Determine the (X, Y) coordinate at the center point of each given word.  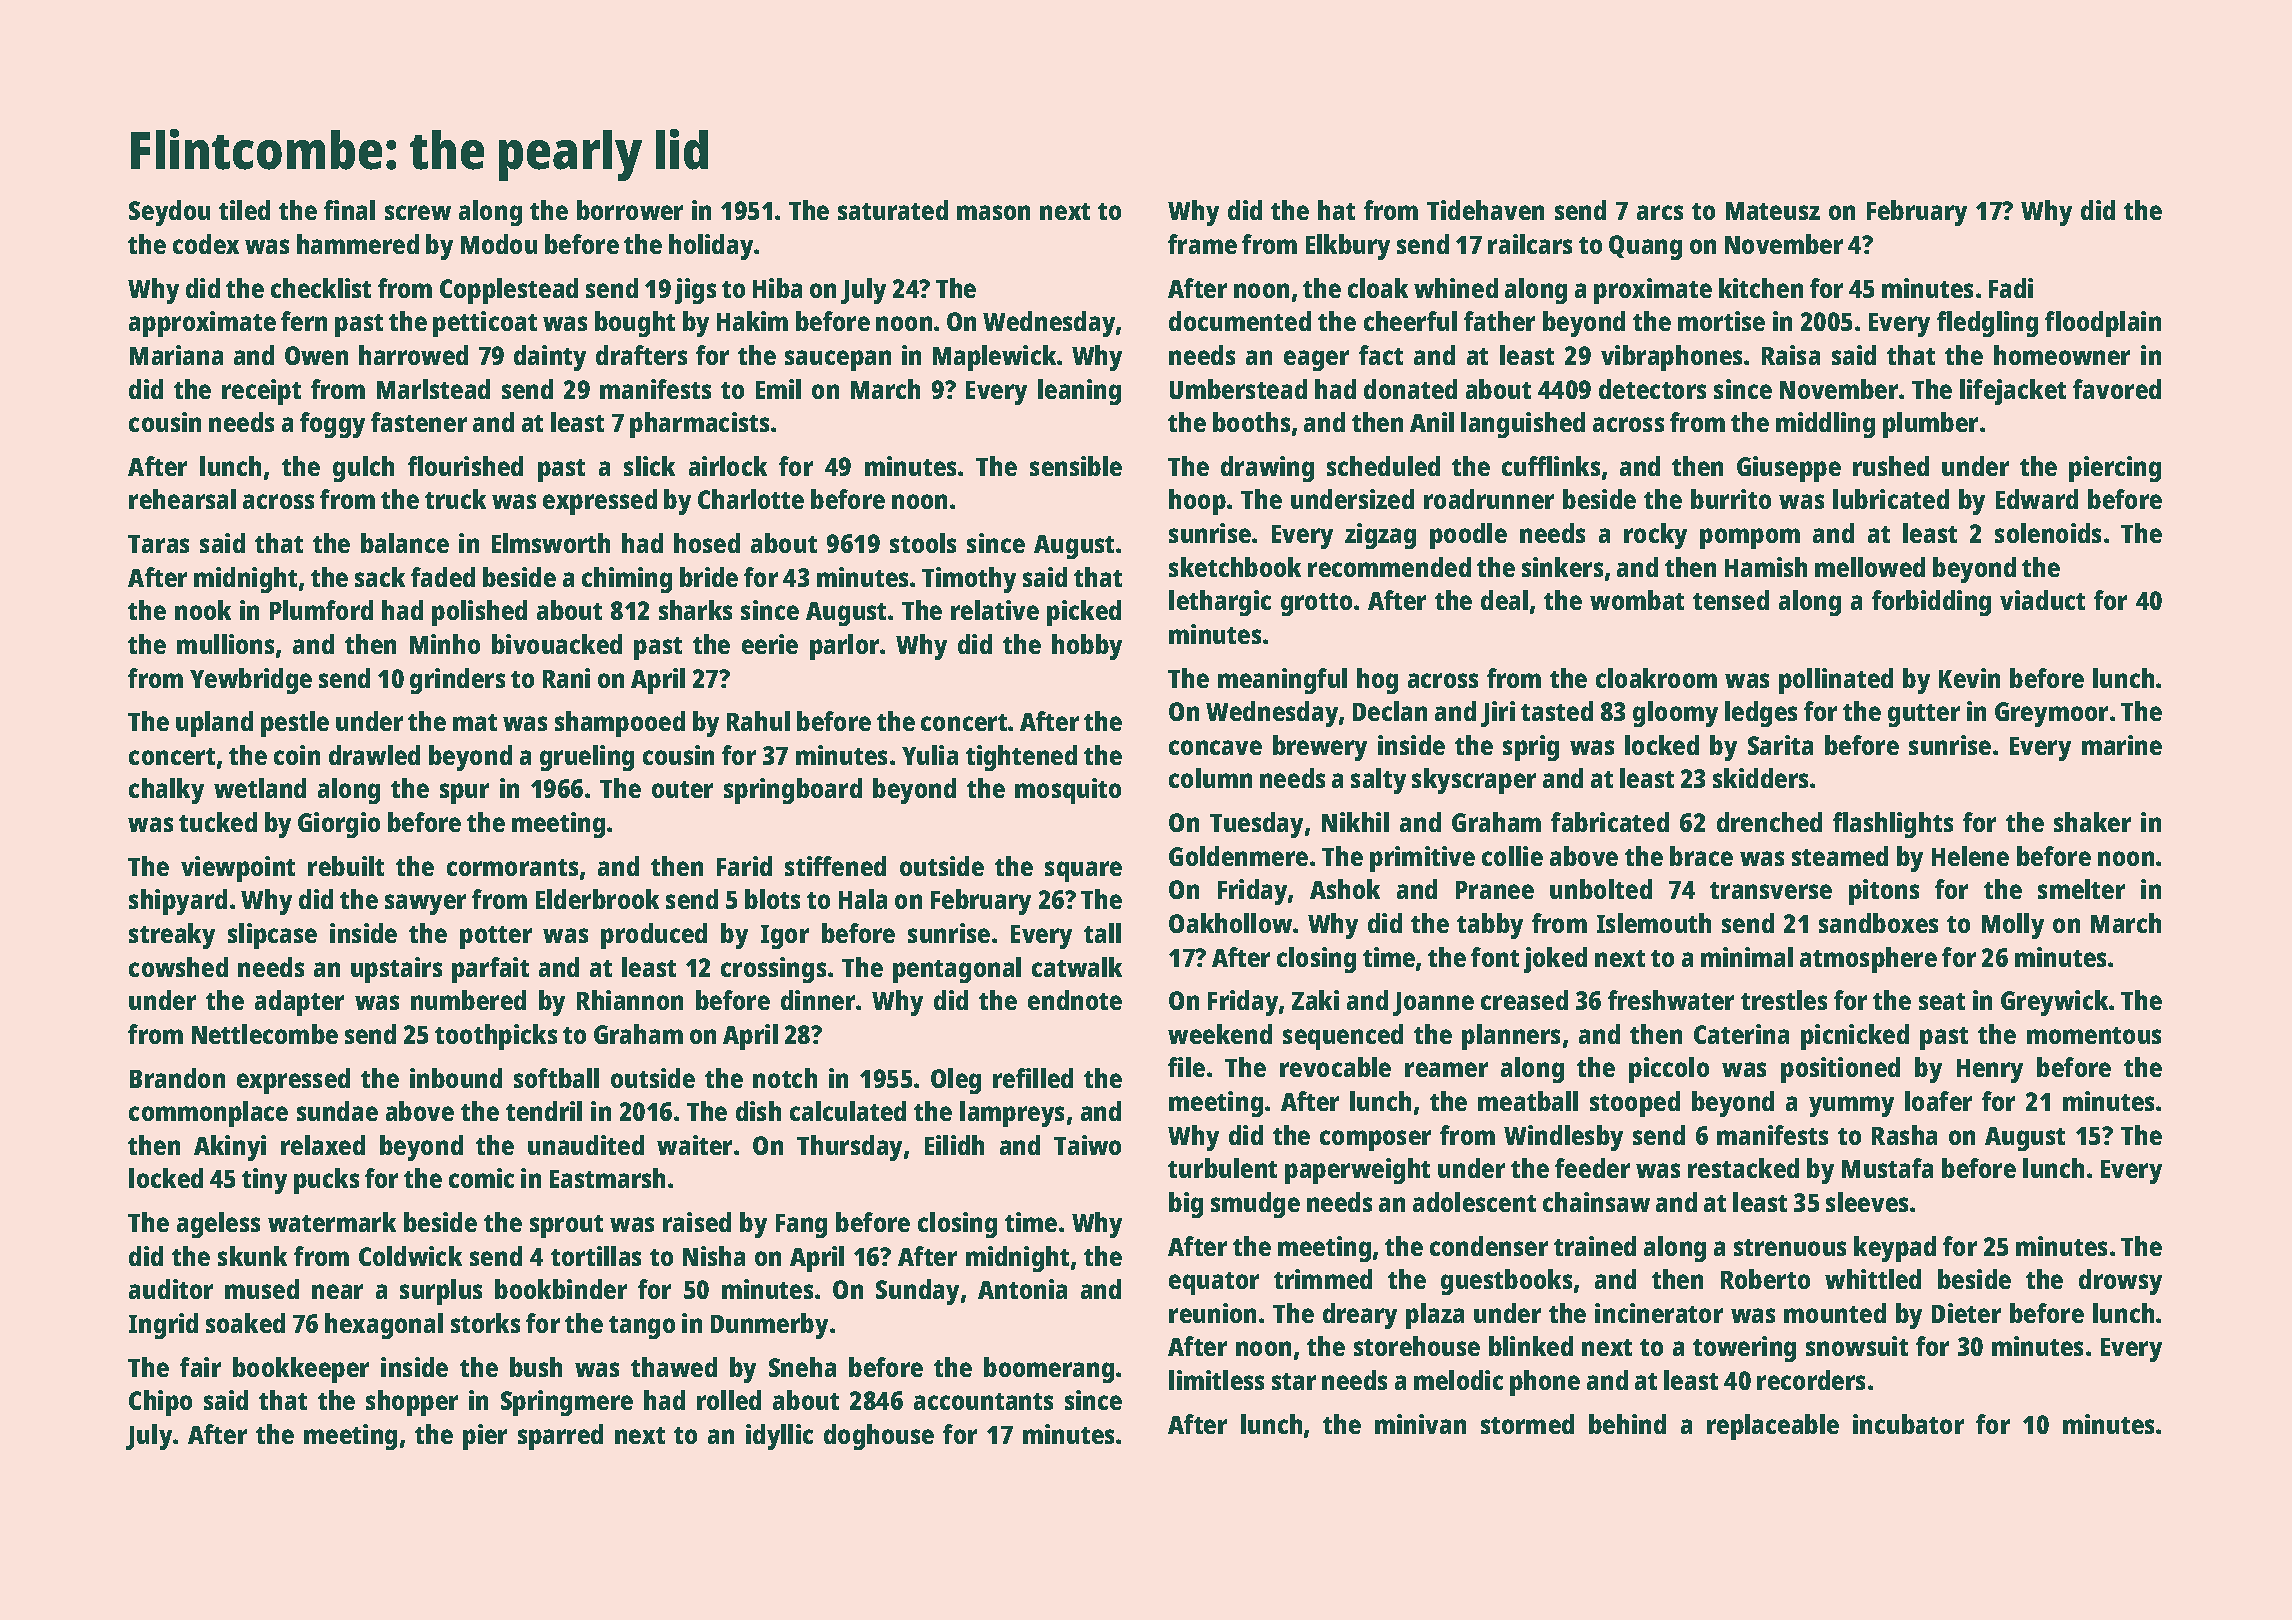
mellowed (1870, 567)
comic (481, 1178)
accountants (983, 1401)
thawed (674, 1367)
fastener (419, 422)
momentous (2094, 1035)
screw (418, 212)
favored (2117, 389)
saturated (893, 210)
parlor (844, 647)
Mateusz (1773, 211)
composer (1375, 1140)
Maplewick (994, 358)
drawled (374, 755)
